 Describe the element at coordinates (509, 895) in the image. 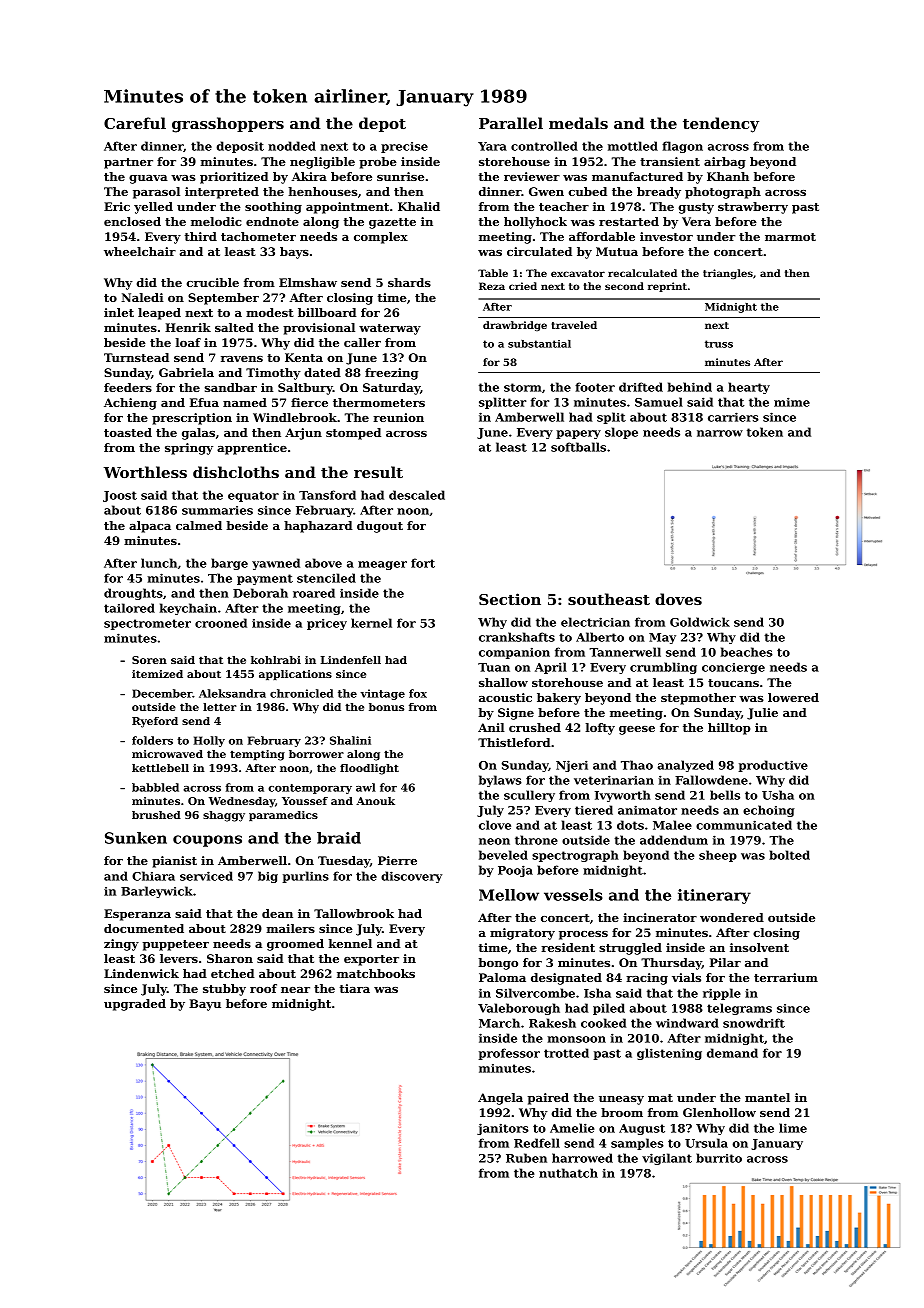

I see `Mellow` at that location.
